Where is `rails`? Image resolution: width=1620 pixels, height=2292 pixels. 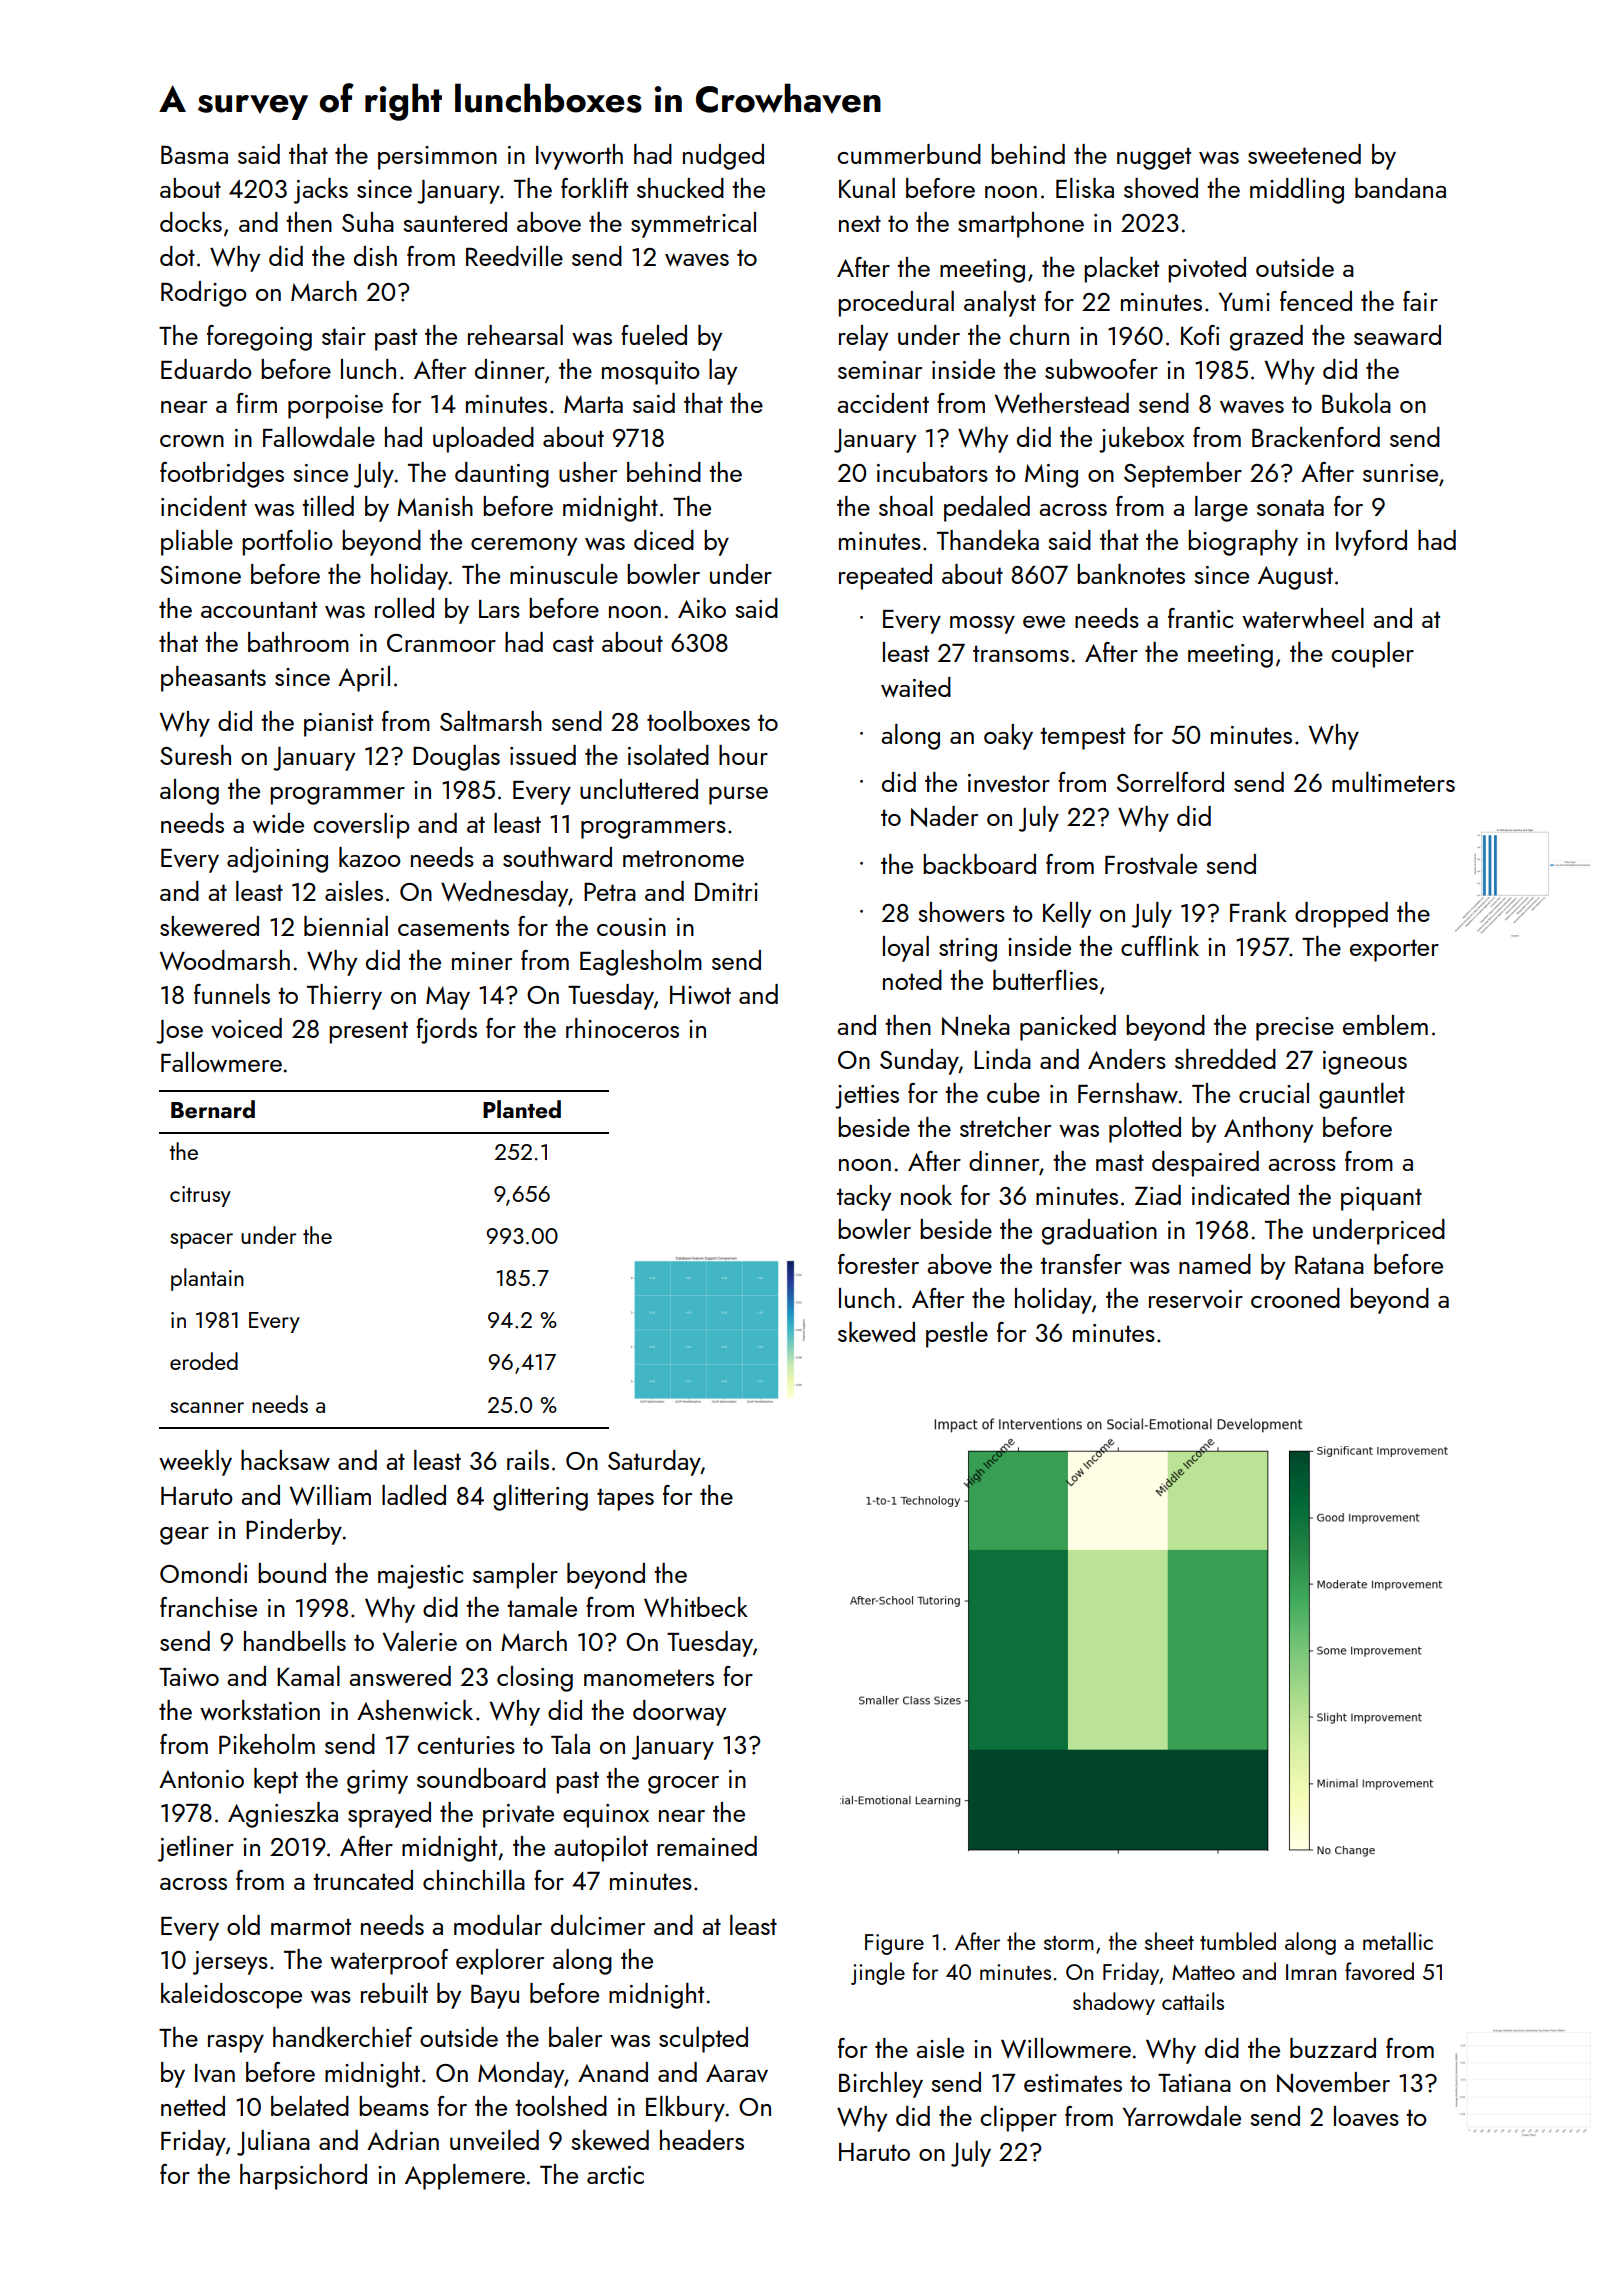
rails is located at coordinates (528, 1460).
